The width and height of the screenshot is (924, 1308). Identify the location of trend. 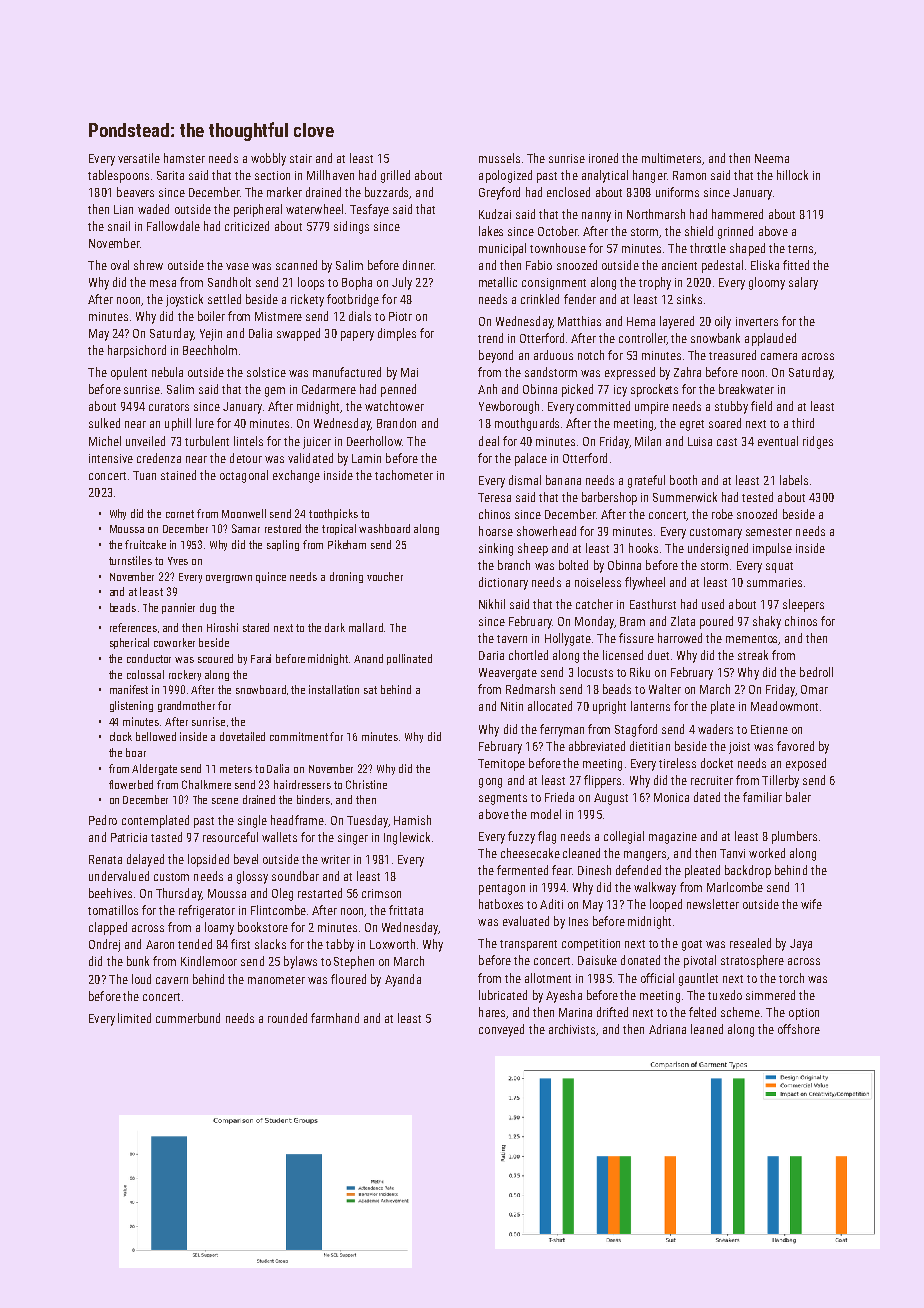
(490, 338).
